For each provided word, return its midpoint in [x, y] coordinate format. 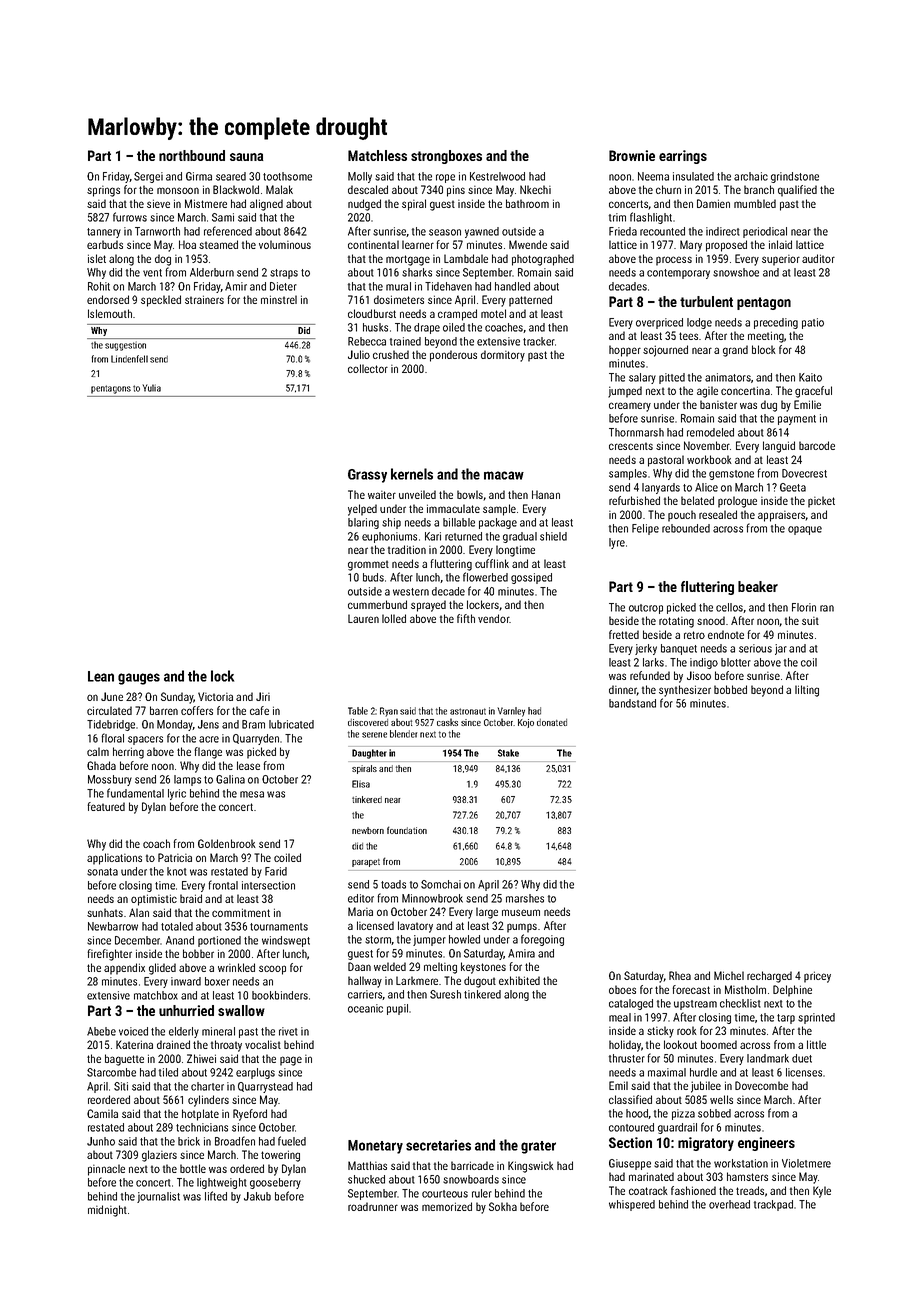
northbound [192, 155]
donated [552, 722]
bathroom [527, 203]
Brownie [632, 155]
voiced [133, 1031]
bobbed [730, 689]
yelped [362, 510]
